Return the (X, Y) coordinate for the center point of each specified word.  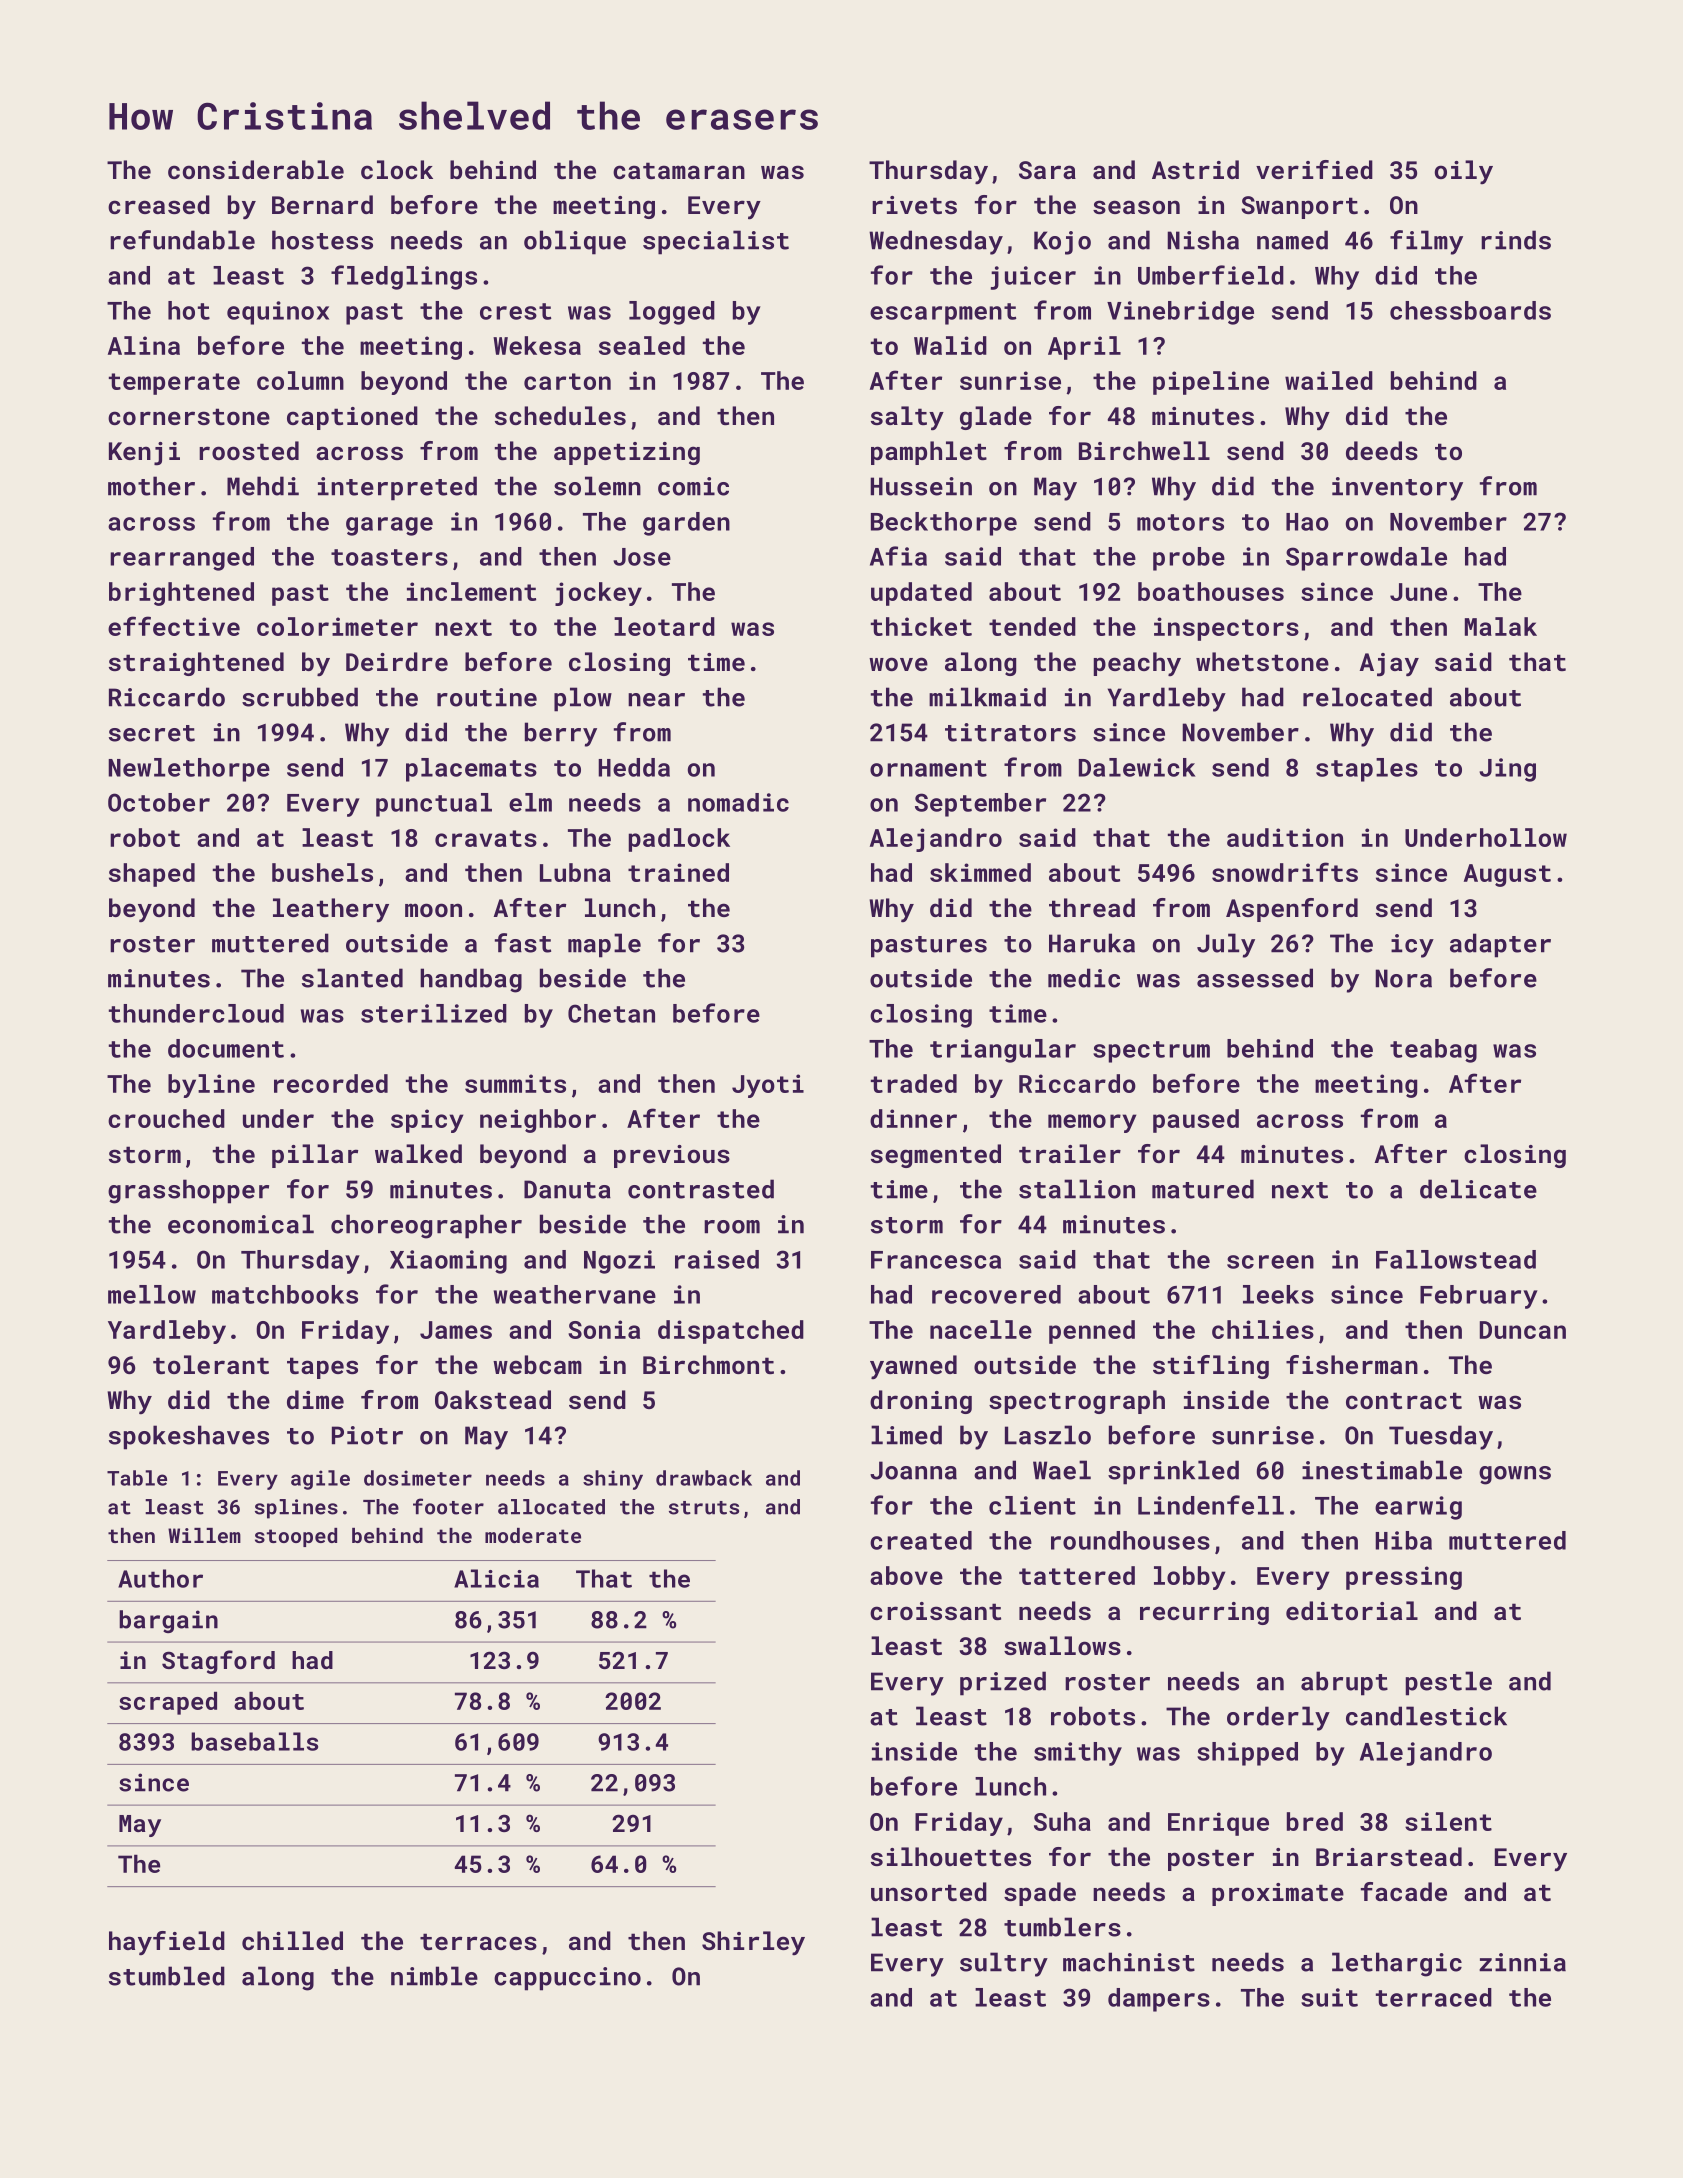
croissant (935, 1611)
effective (174, 626)
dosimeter (418, 1478)
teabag (1433, 1051)
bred (1315, 1821)
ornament (928, 768)
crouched (166, 1118)
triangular (1003, 1051)
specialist (716, 242)
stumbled (167, 1976)
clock (397, 169)
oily (1464, 172)
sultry (1004, 1964)
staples (1367, 770)
